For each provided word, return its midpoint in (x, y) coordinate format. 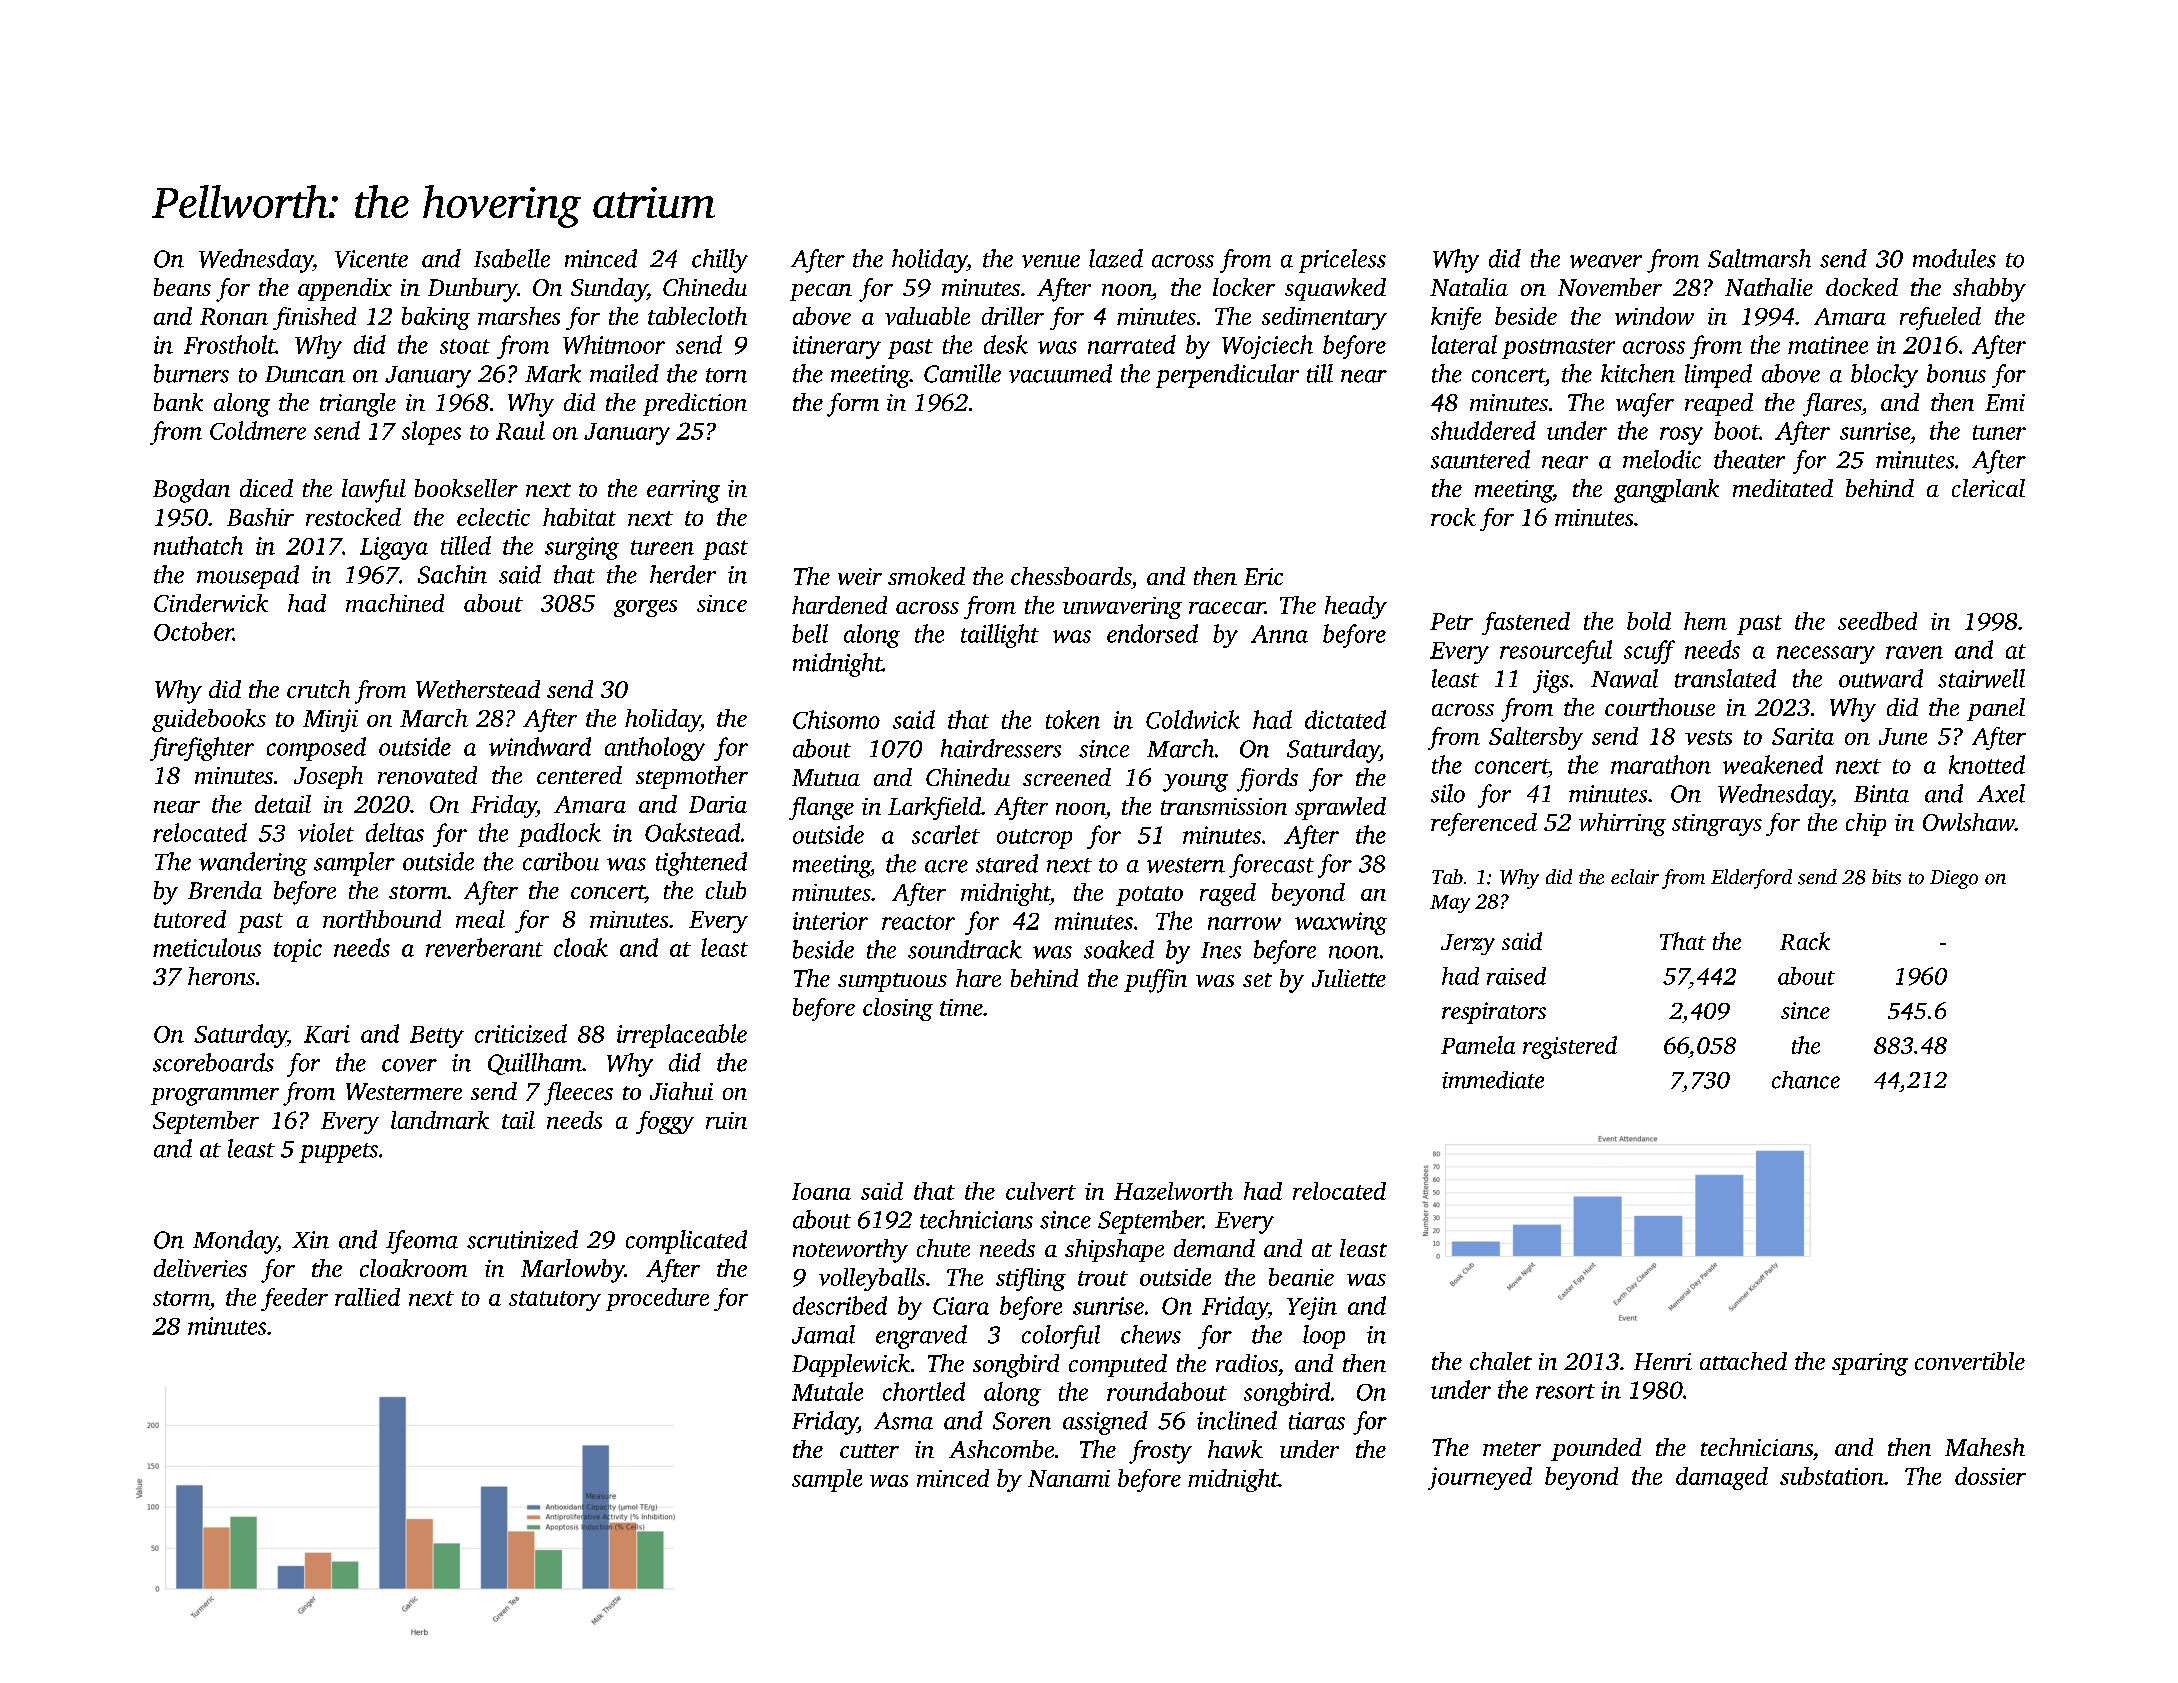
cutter (869, 1451)
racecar (1227, 608)
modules (1954, 258)
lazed (1116, 258)
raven (1914, 652)
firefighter (202, 749)
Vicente (371, 259)
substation (1832, 1476)
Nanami (1069, 1478)
